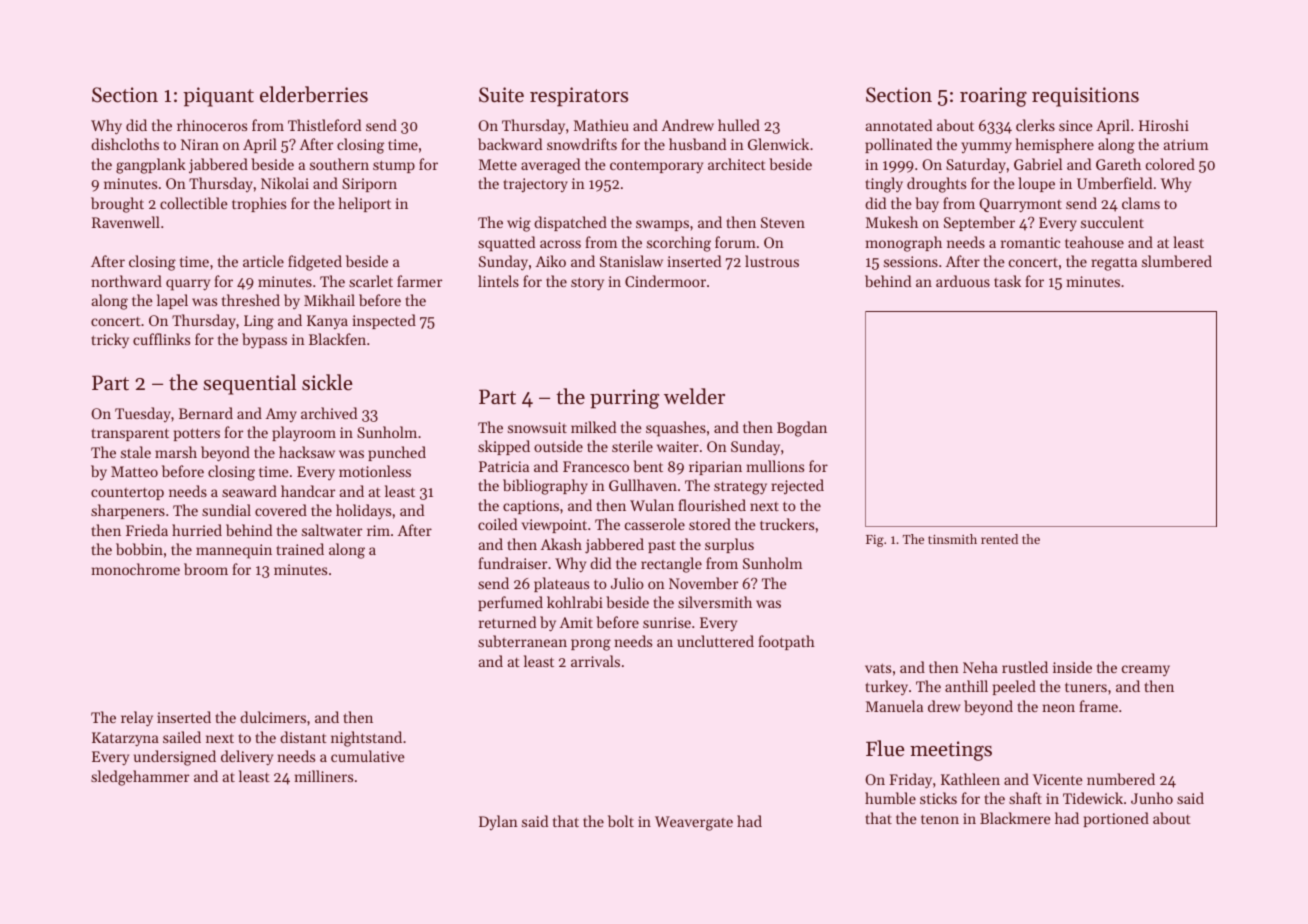  Describe the element at coordinates (327, 322) in the document. I see `Kanya` at that location.
